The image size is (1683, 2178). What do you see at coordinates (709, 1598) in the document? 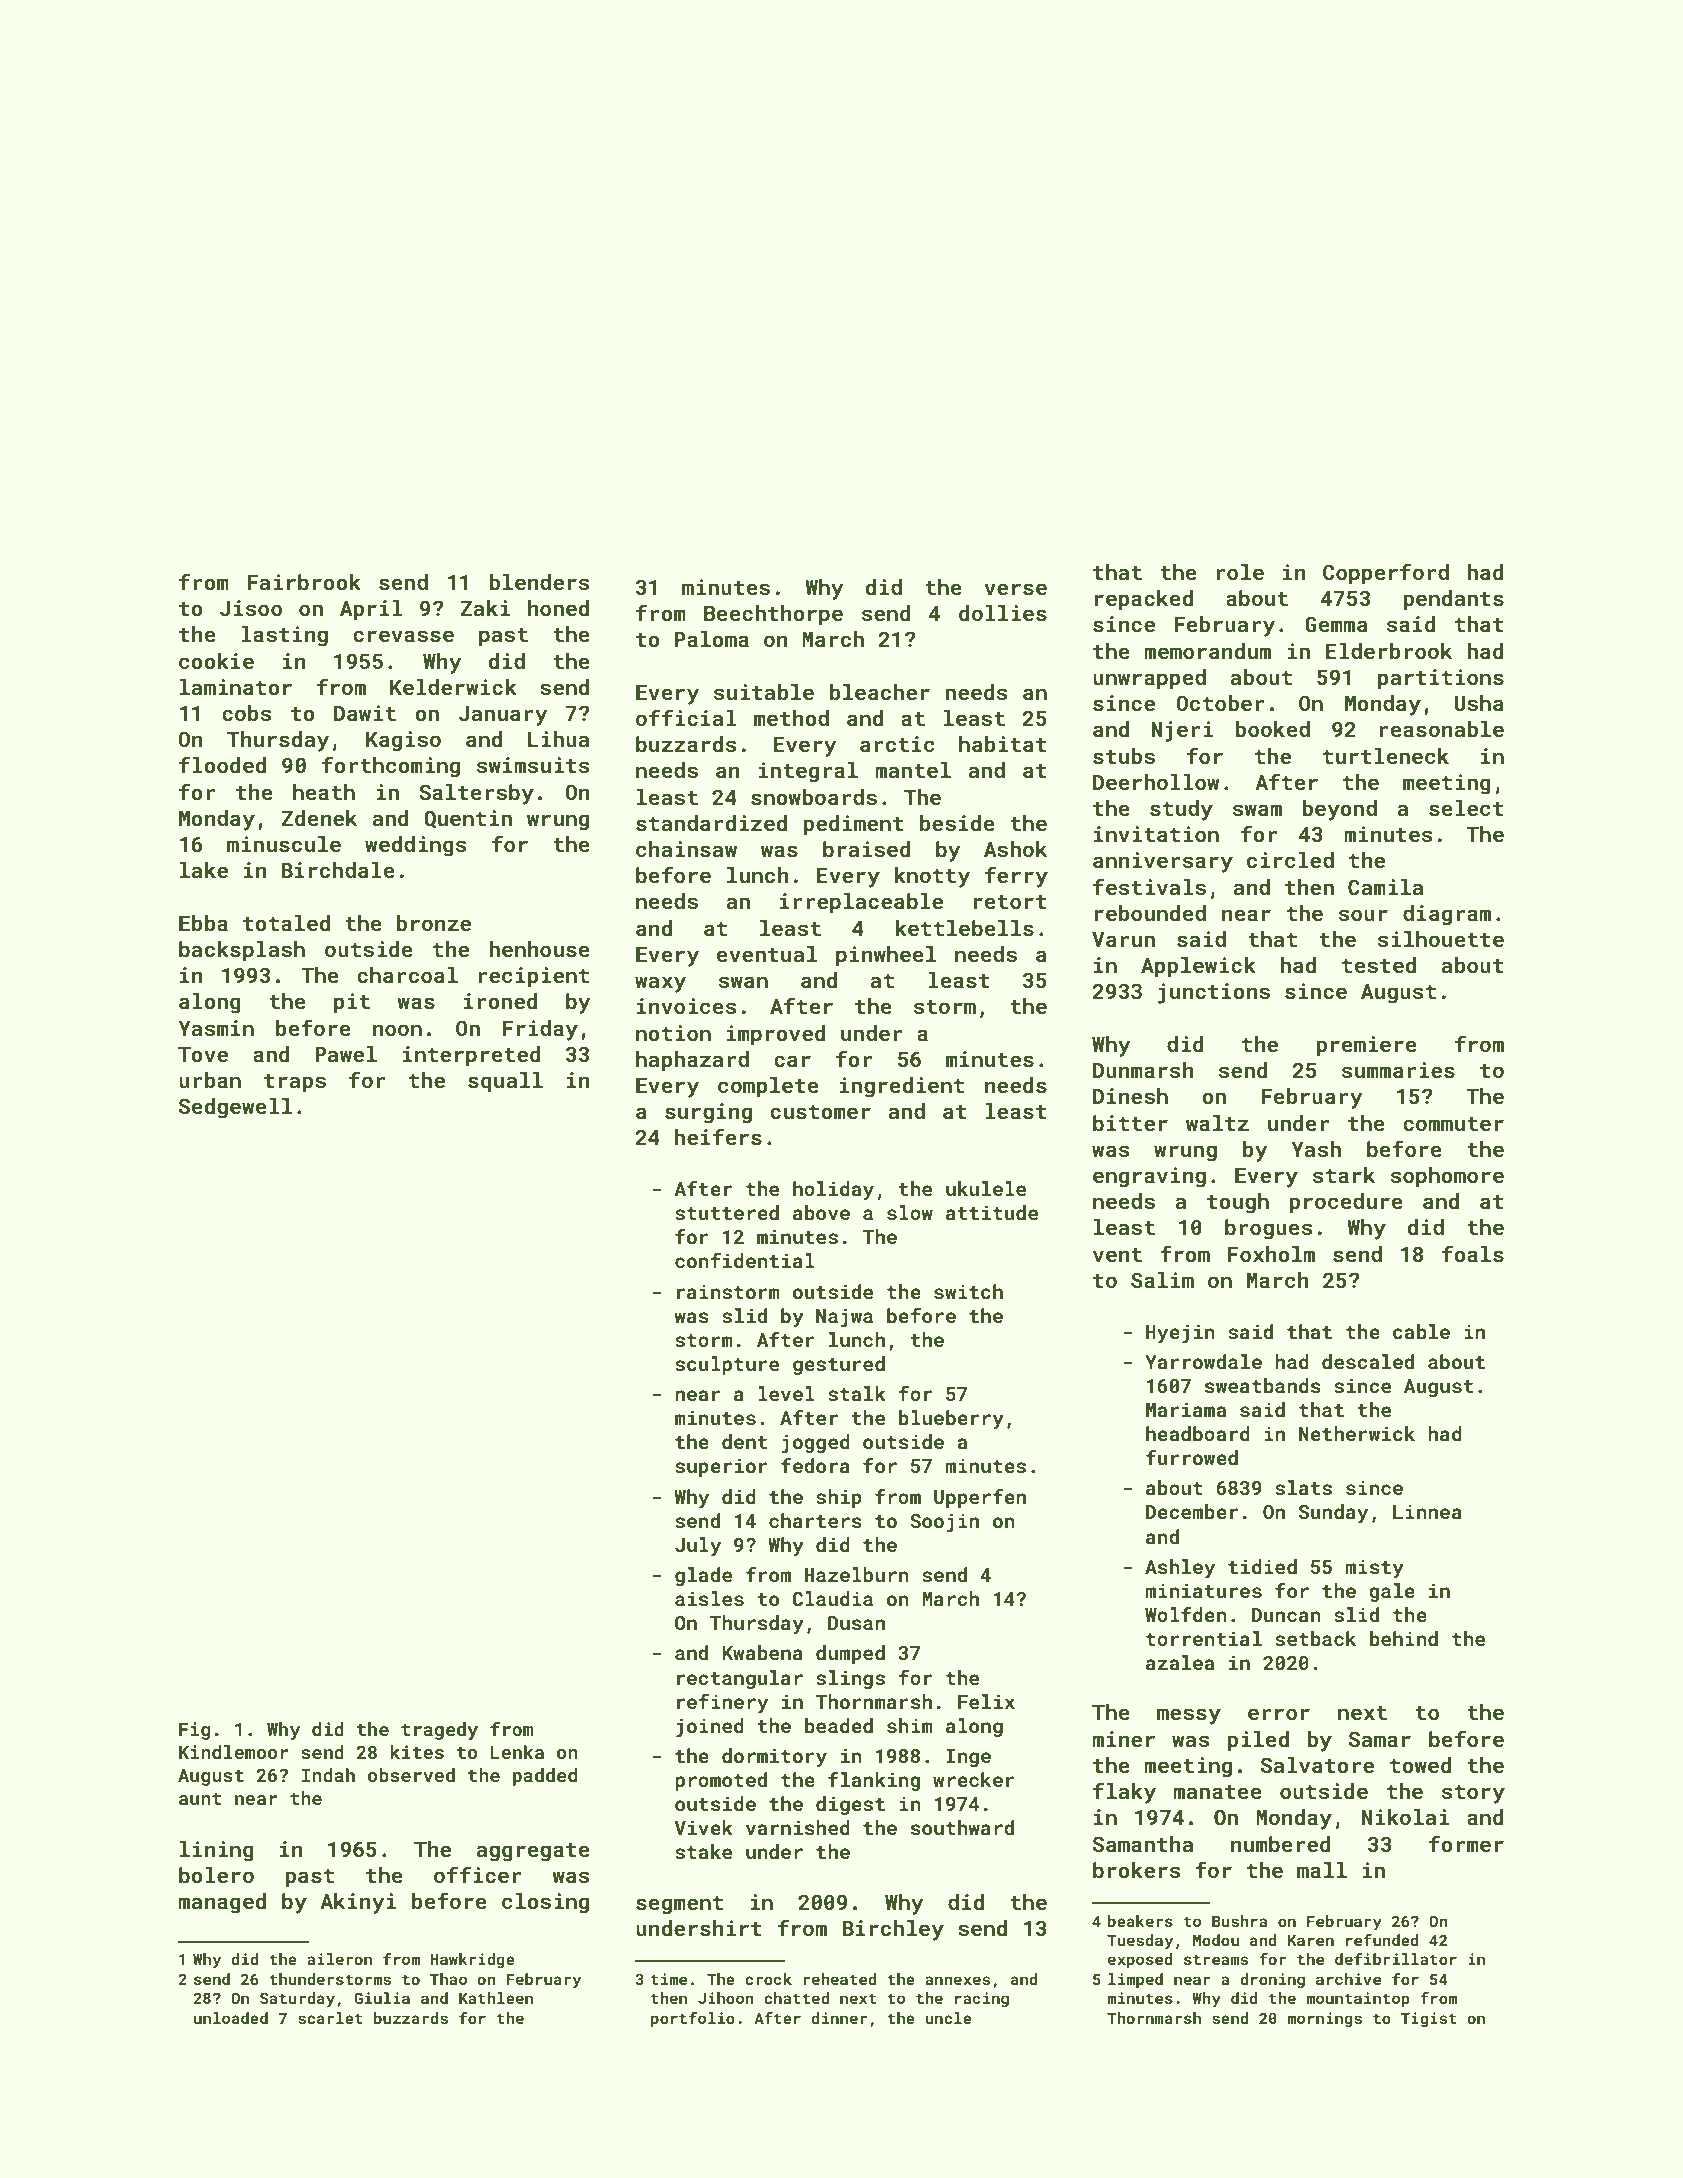
I see `aisles` at bounding box center [709, 1598].
